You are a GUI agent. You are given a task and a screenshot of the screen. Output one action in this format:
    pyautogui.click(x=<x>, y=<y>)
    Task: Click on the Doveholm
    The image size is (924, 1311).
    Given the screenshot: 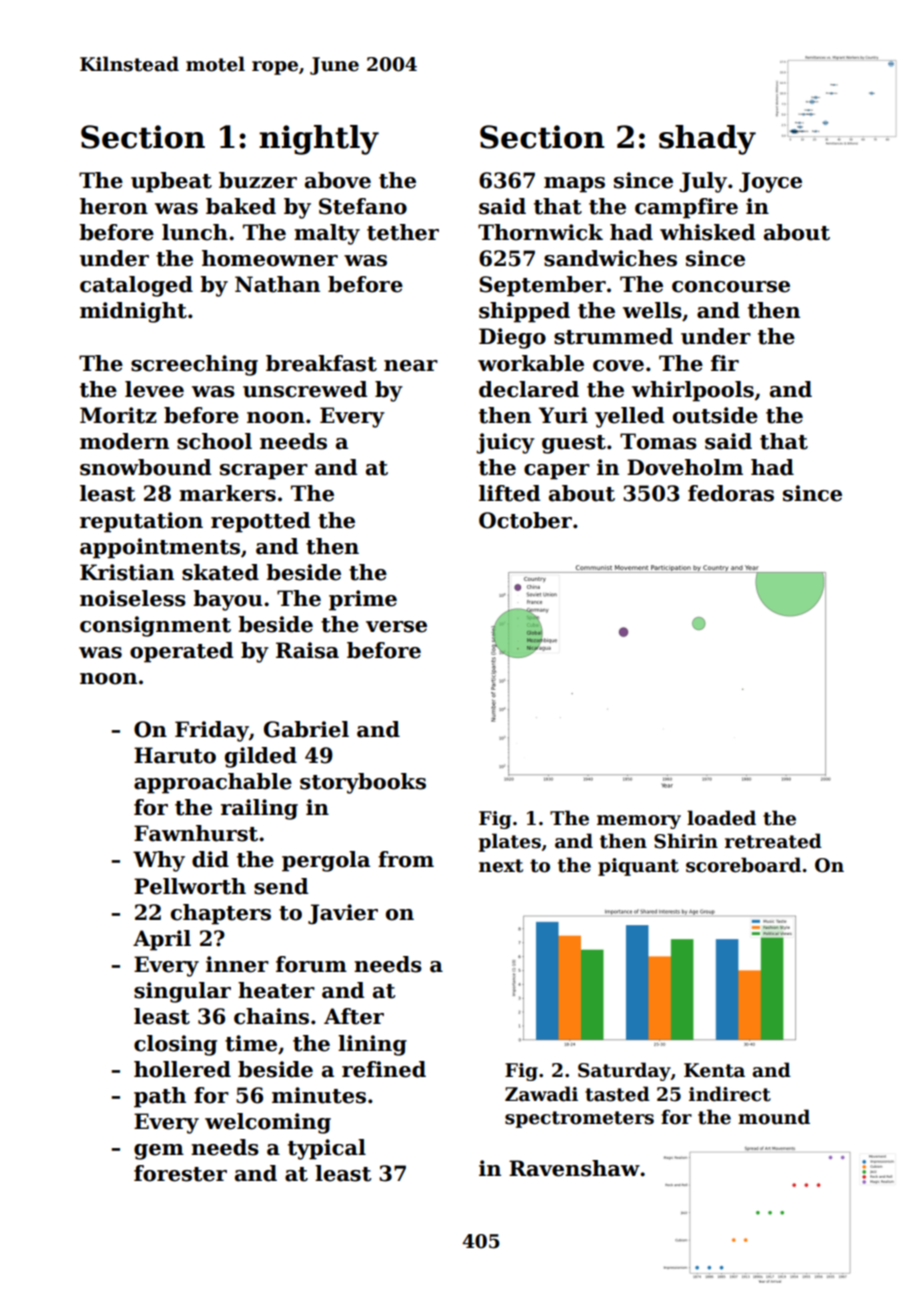 What is the action you would take?
    pyautogui.click(x=685, y=467)
